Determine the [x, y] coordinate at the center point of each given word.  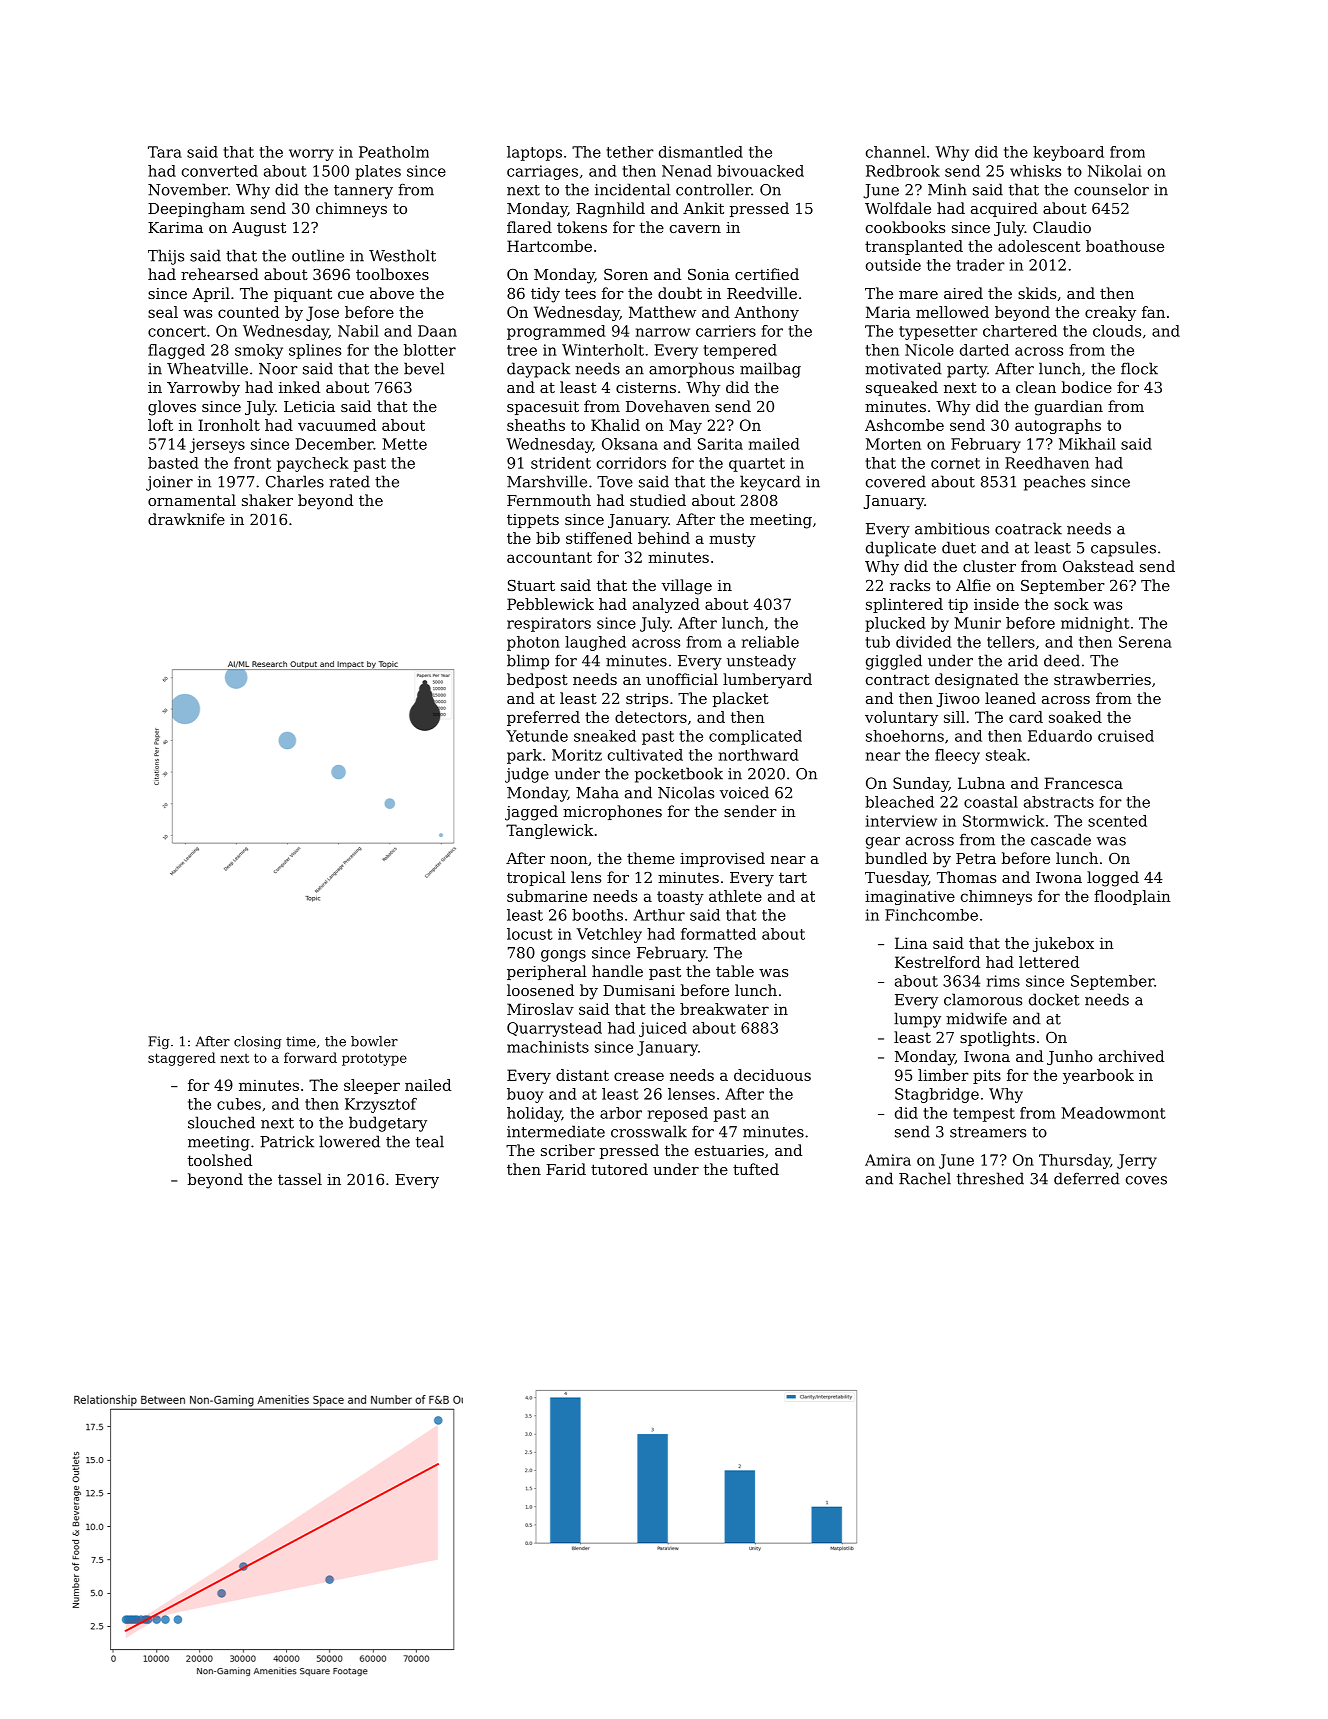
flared [529, 227]
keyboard [1068, 153]
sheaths [536, 425]
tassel [300, 1179]
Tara [165, 152]
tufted [756, 1169]
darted [984, 350]
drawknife [186, 519]
